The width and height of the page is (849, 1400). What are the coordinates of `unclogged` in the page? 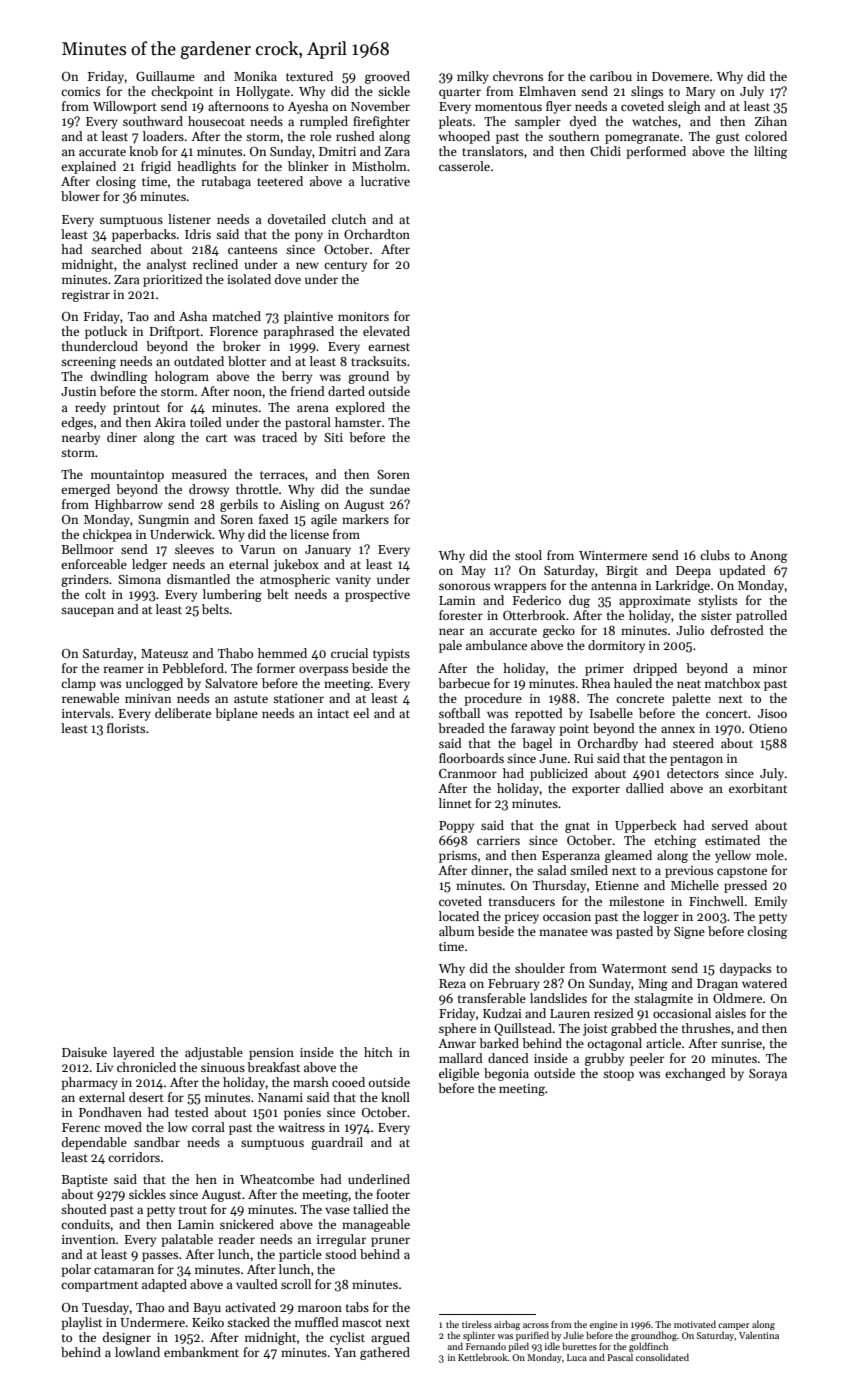 It's located at (154, 684).
